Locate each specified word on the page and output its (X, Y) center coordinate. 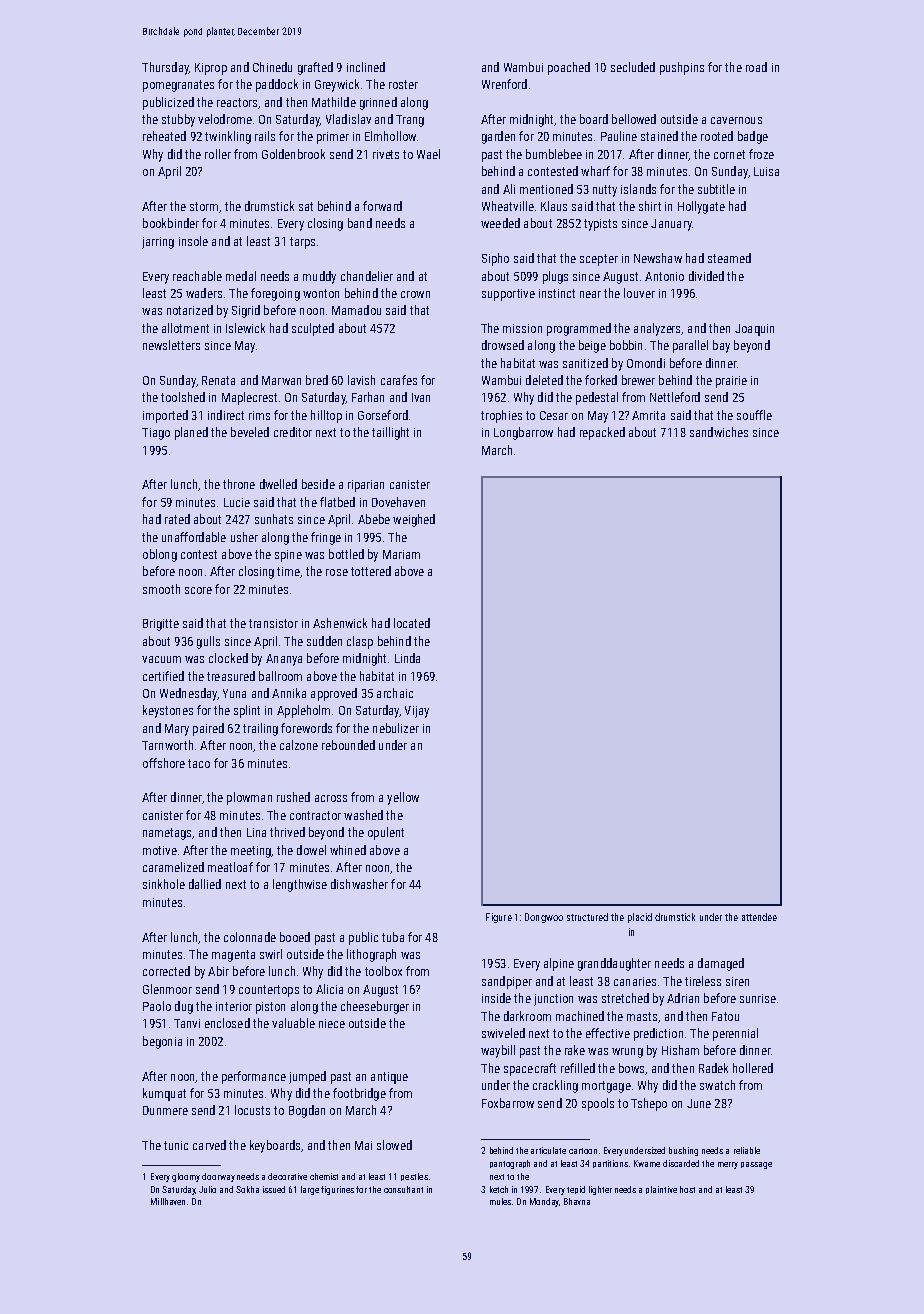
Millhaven (168, 1201)
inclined (366, 67)
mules (500, 1201)
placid (640, 918)
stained (659, 136)
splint (247, 711)
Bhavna (577, 1201)
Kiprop (211, 69)
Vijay (417, 712)
